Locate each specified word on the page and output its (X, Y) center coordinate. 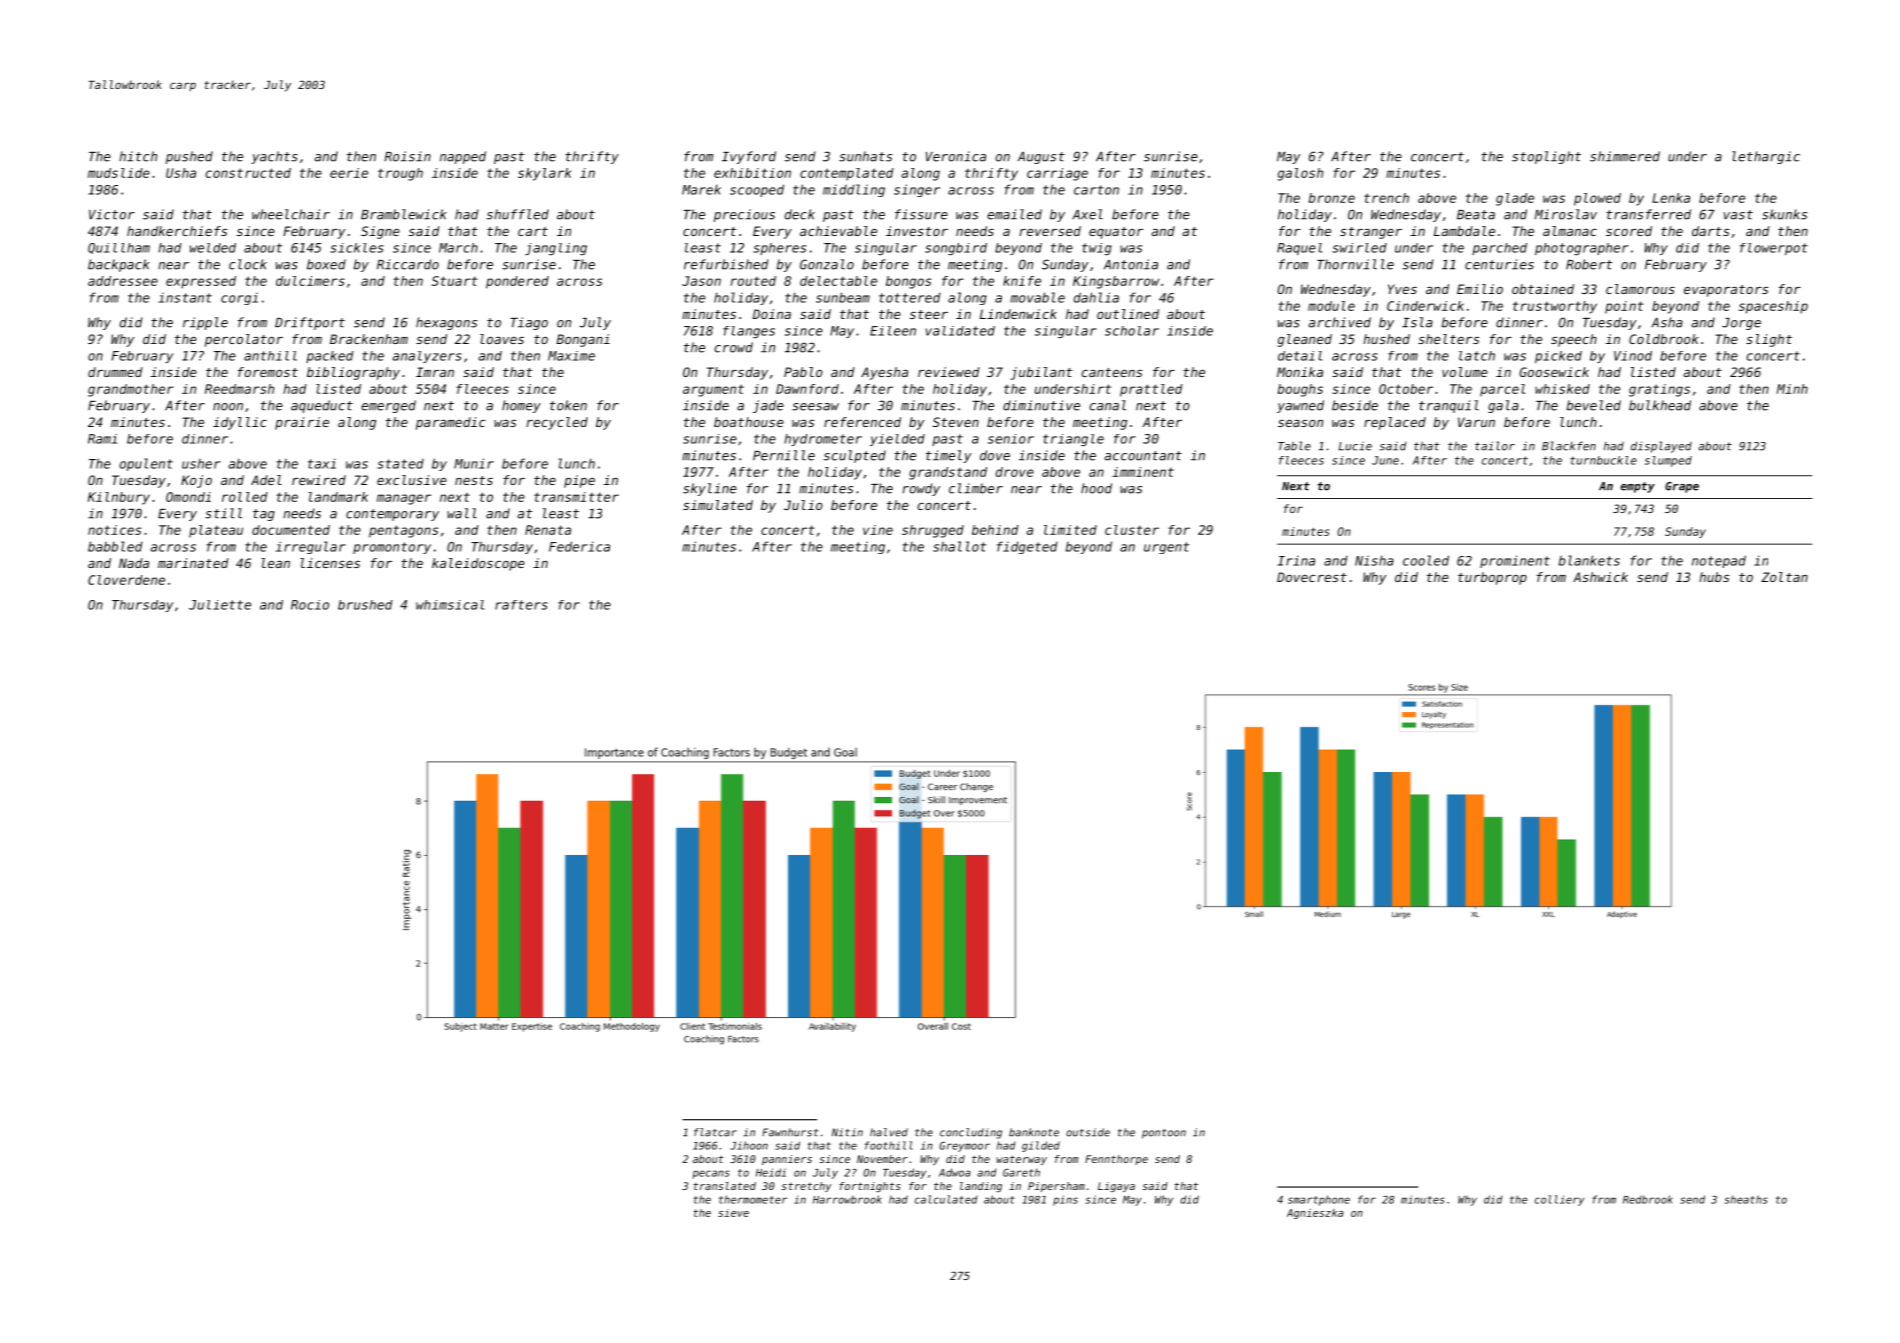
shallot (959, 546)
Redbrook (1648, 1199)
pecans (711, 1174)
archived (1340, 322)
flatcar (715, 1132)
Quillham (119, 248)
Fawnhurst (790, 1132)
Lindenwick (1018, 314)
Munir (474, 463)
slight (1769, 340)
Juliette (220, 605)
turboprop (1492, 578)
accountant (1143, 456)
